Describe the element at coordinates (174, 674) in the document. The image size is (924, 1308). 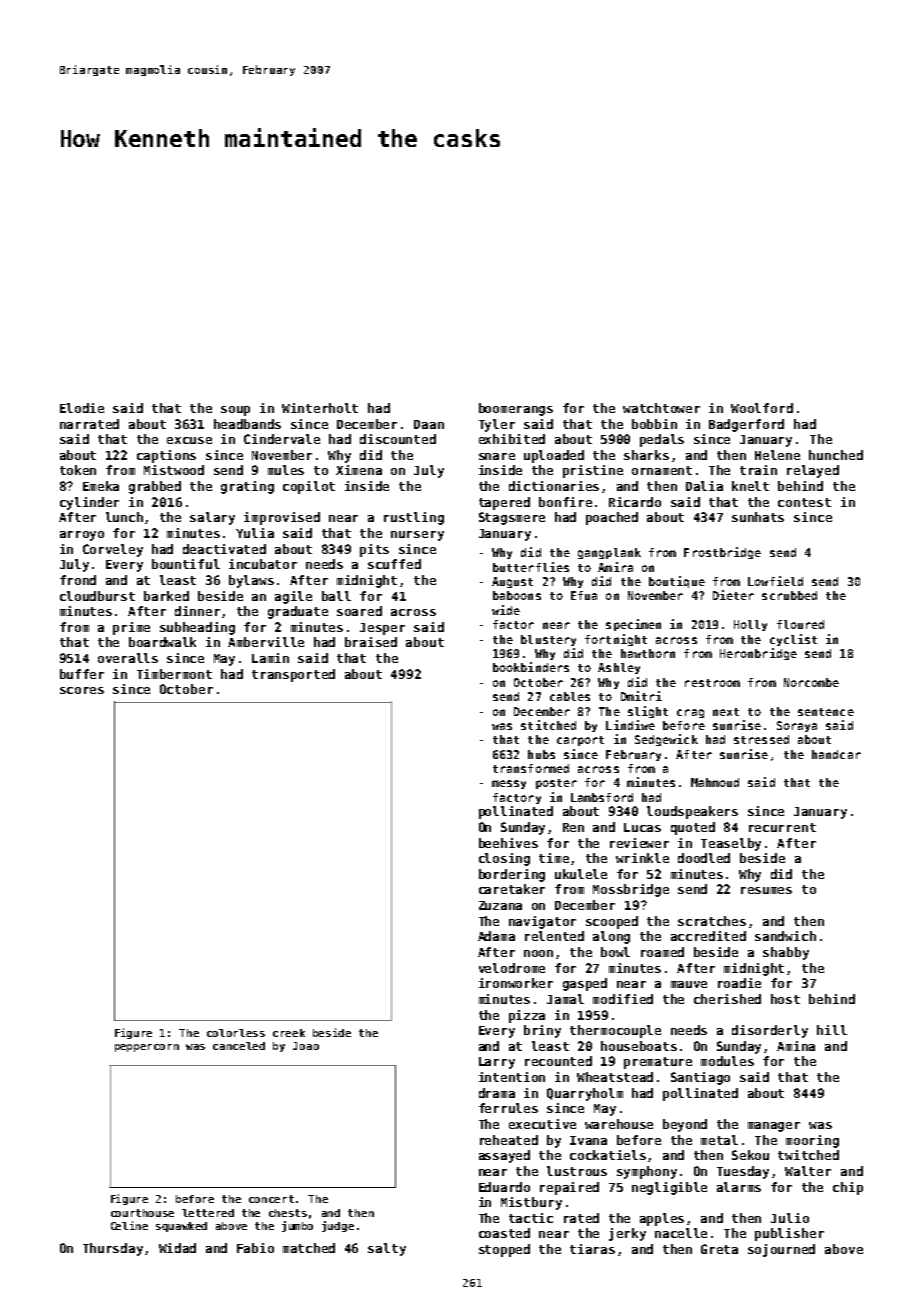
I see `Timbermont` at that location.
